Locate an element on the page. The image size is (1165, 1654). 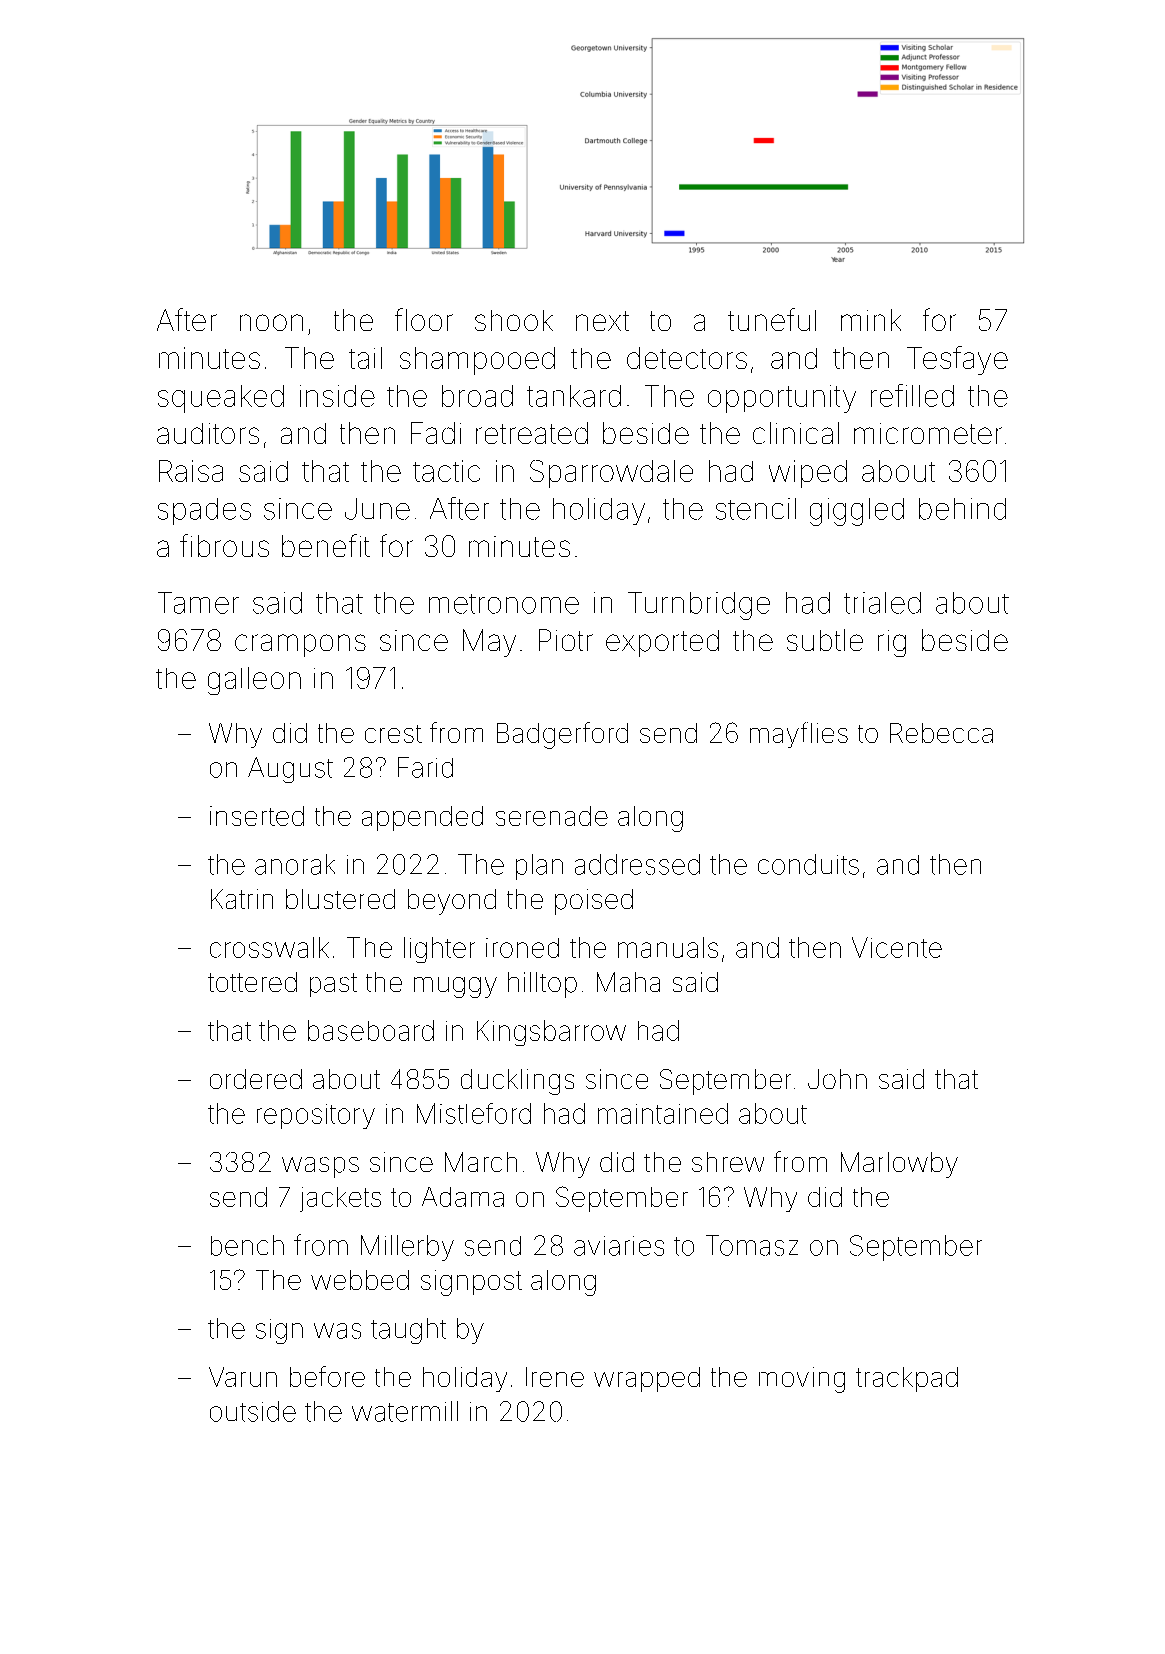
noon is located at coordinates (271, 322).
